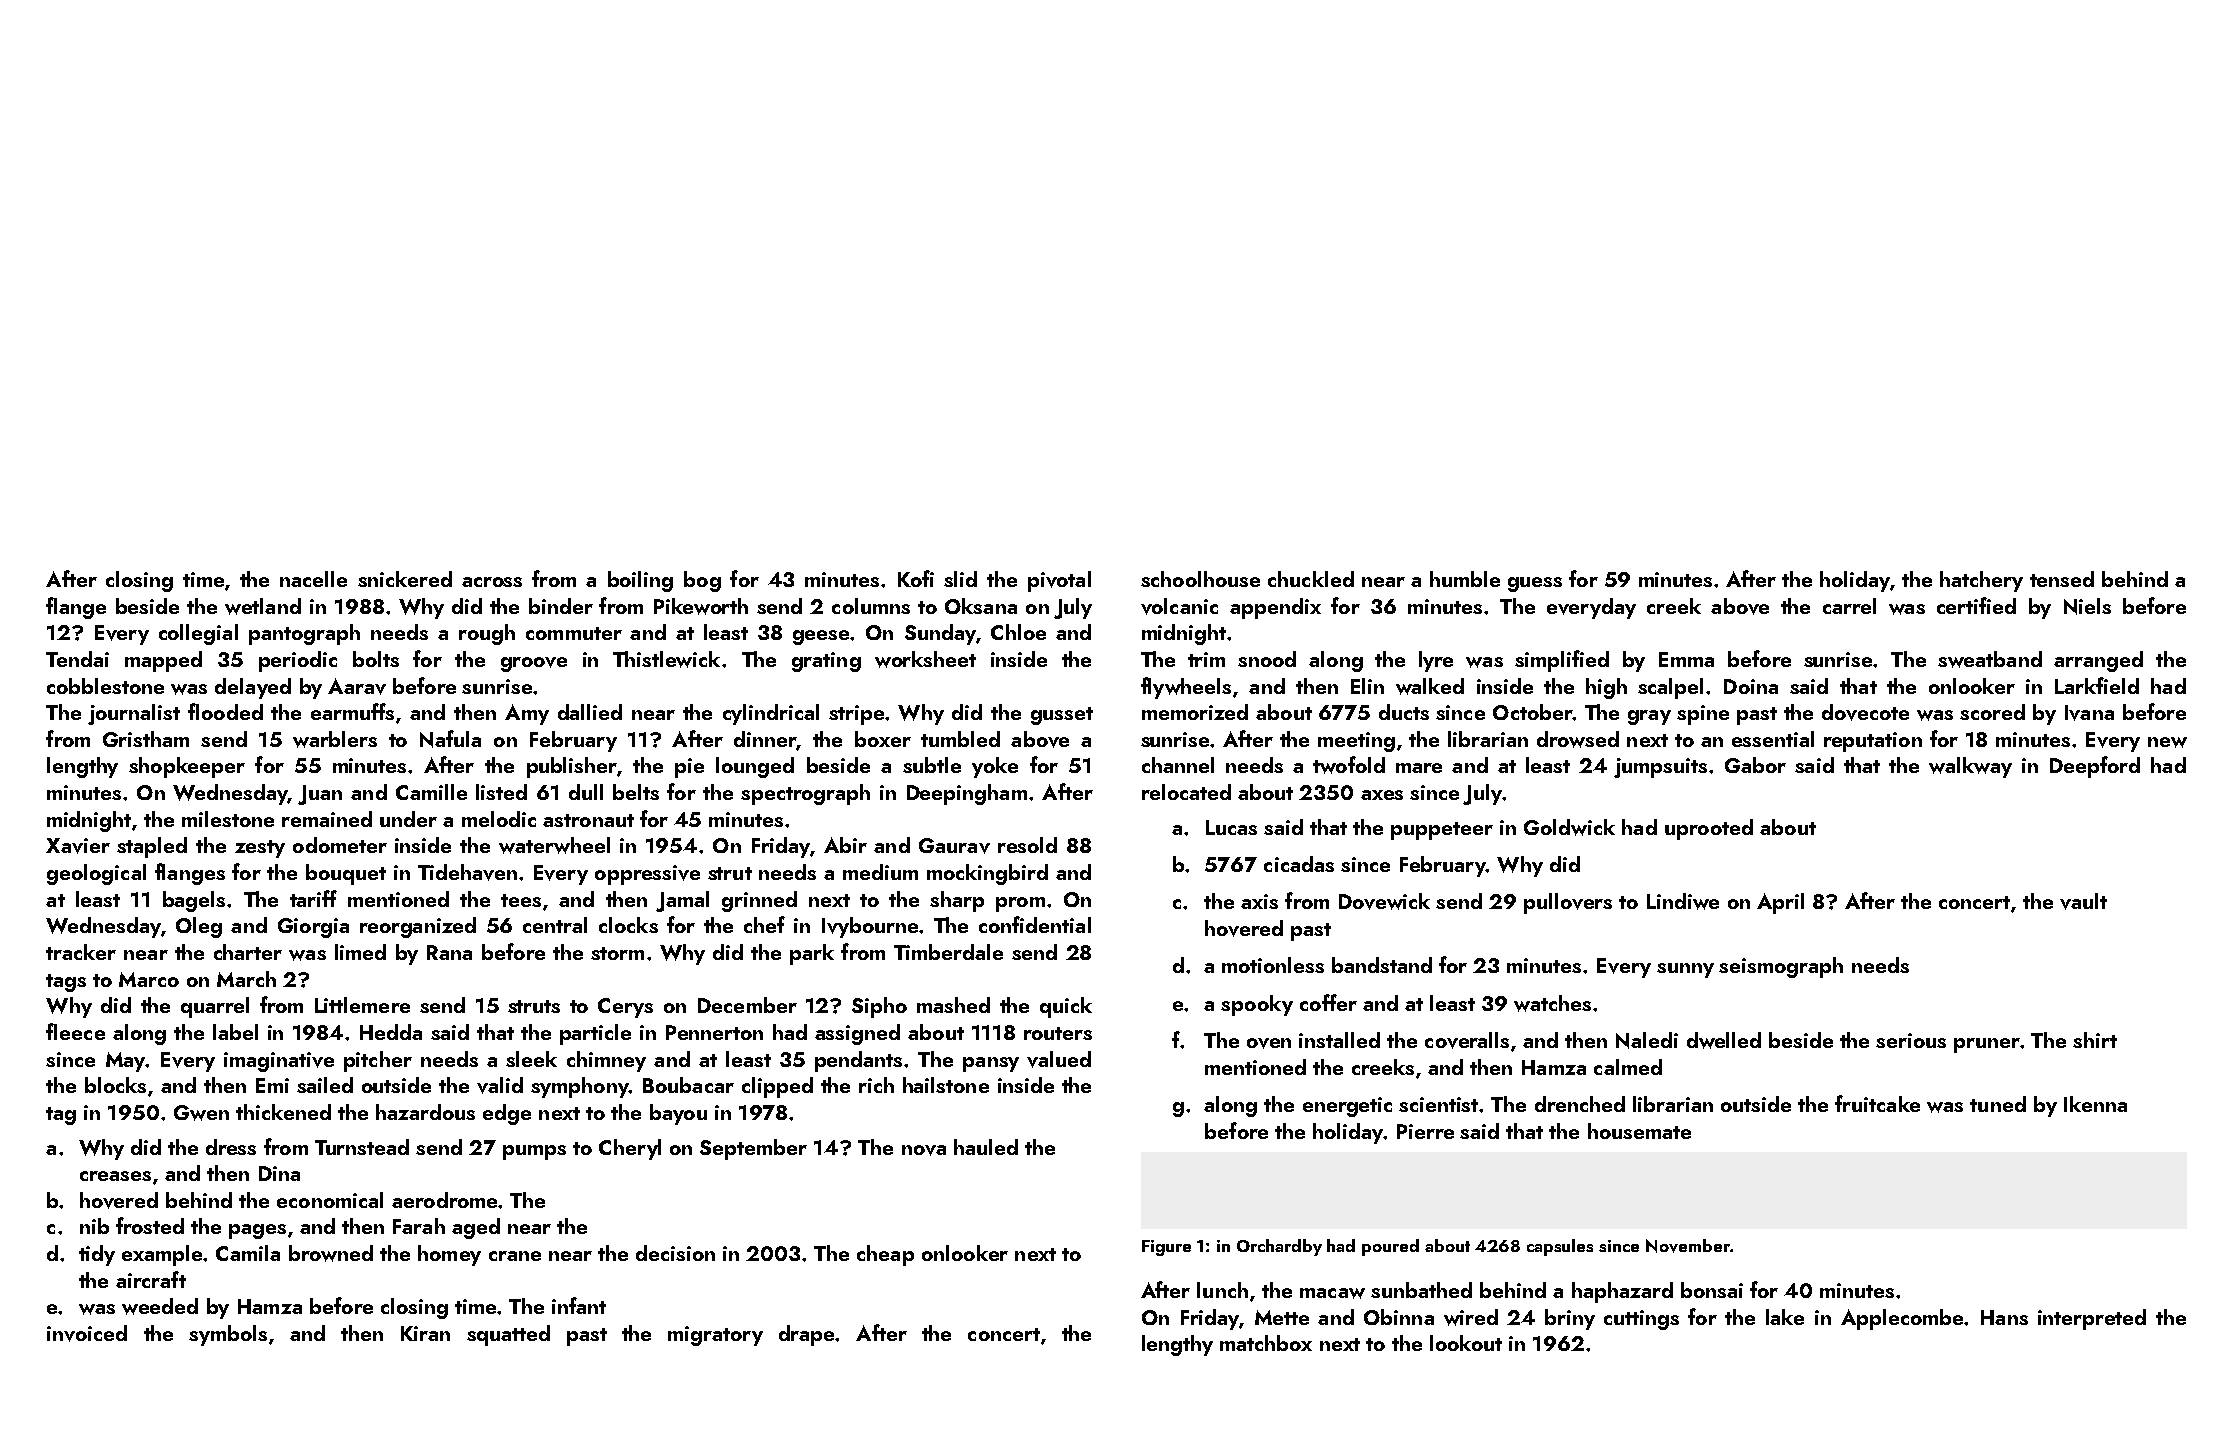 Image resolution: width=2233 pixels, height=1445 pixels. Describe the element at coordinates (953, 1005) in the screenshot. I see `mashed` at that location.
